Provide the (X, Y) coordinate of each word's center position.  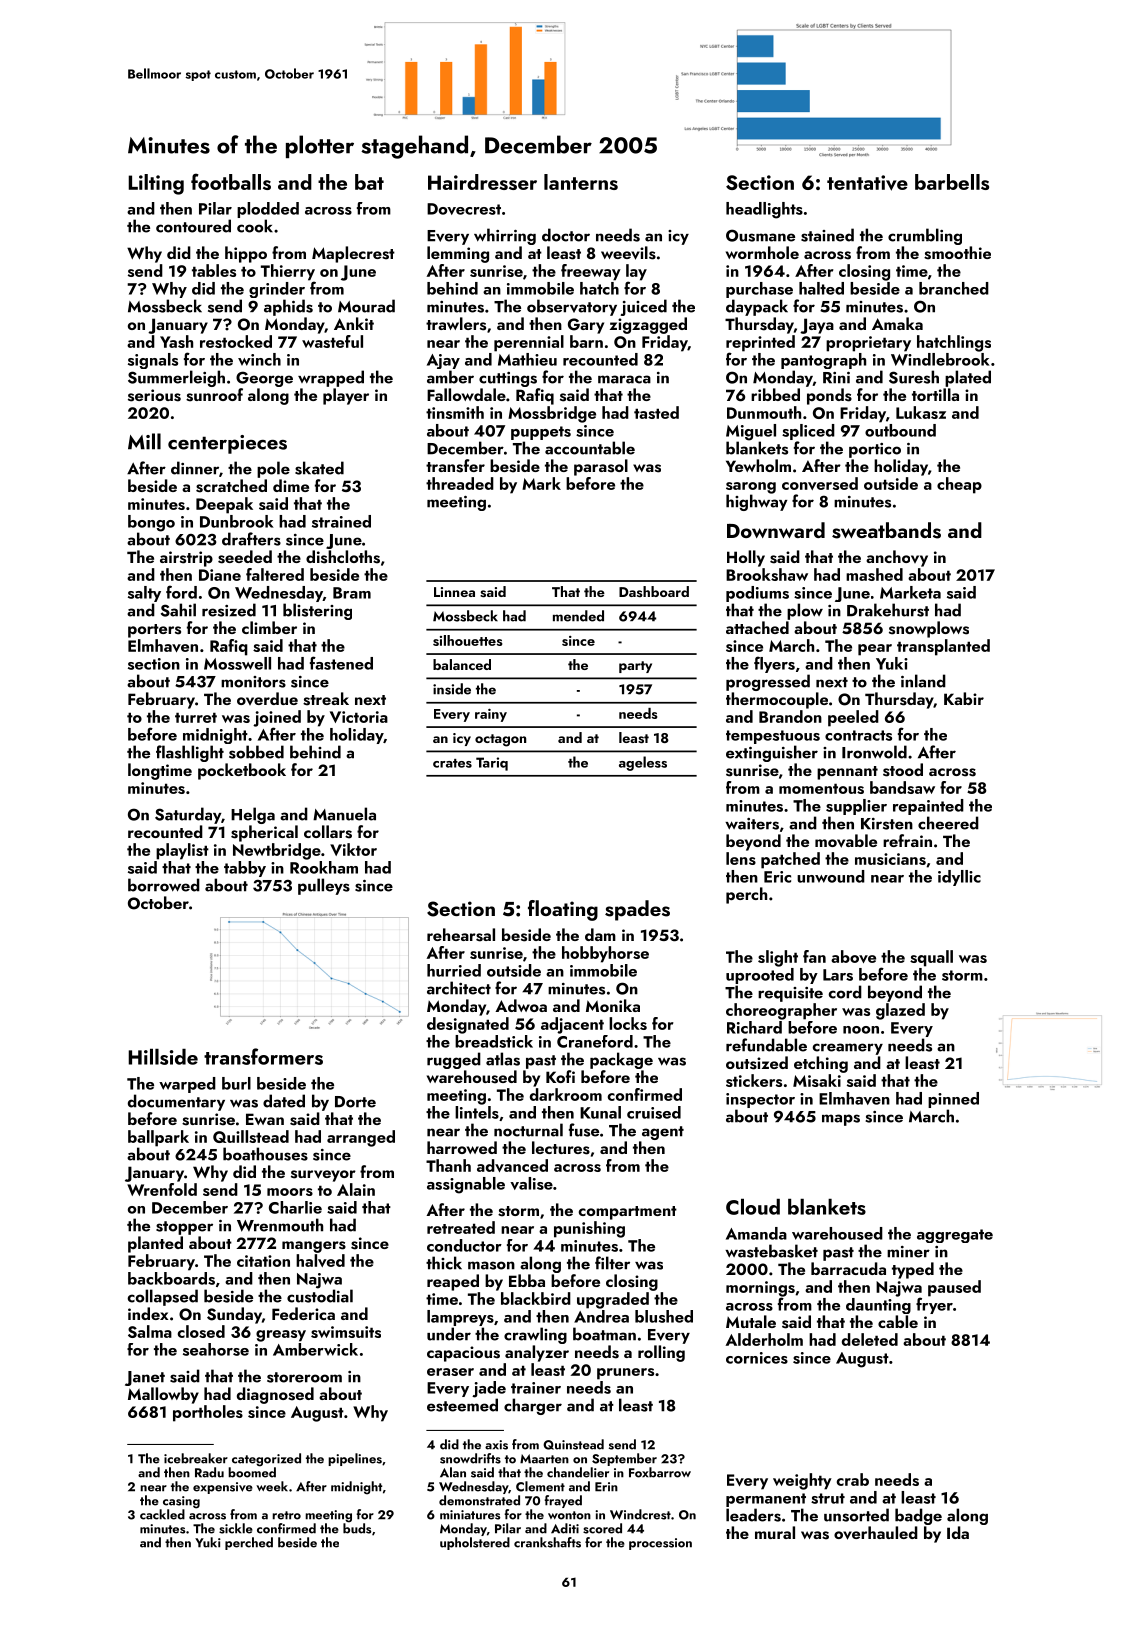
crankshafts (547, 1542)
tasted (656, 412)
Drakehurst (888, 610)
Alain (356, 1189)
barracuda (848, 1268)
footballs (231, 181)
